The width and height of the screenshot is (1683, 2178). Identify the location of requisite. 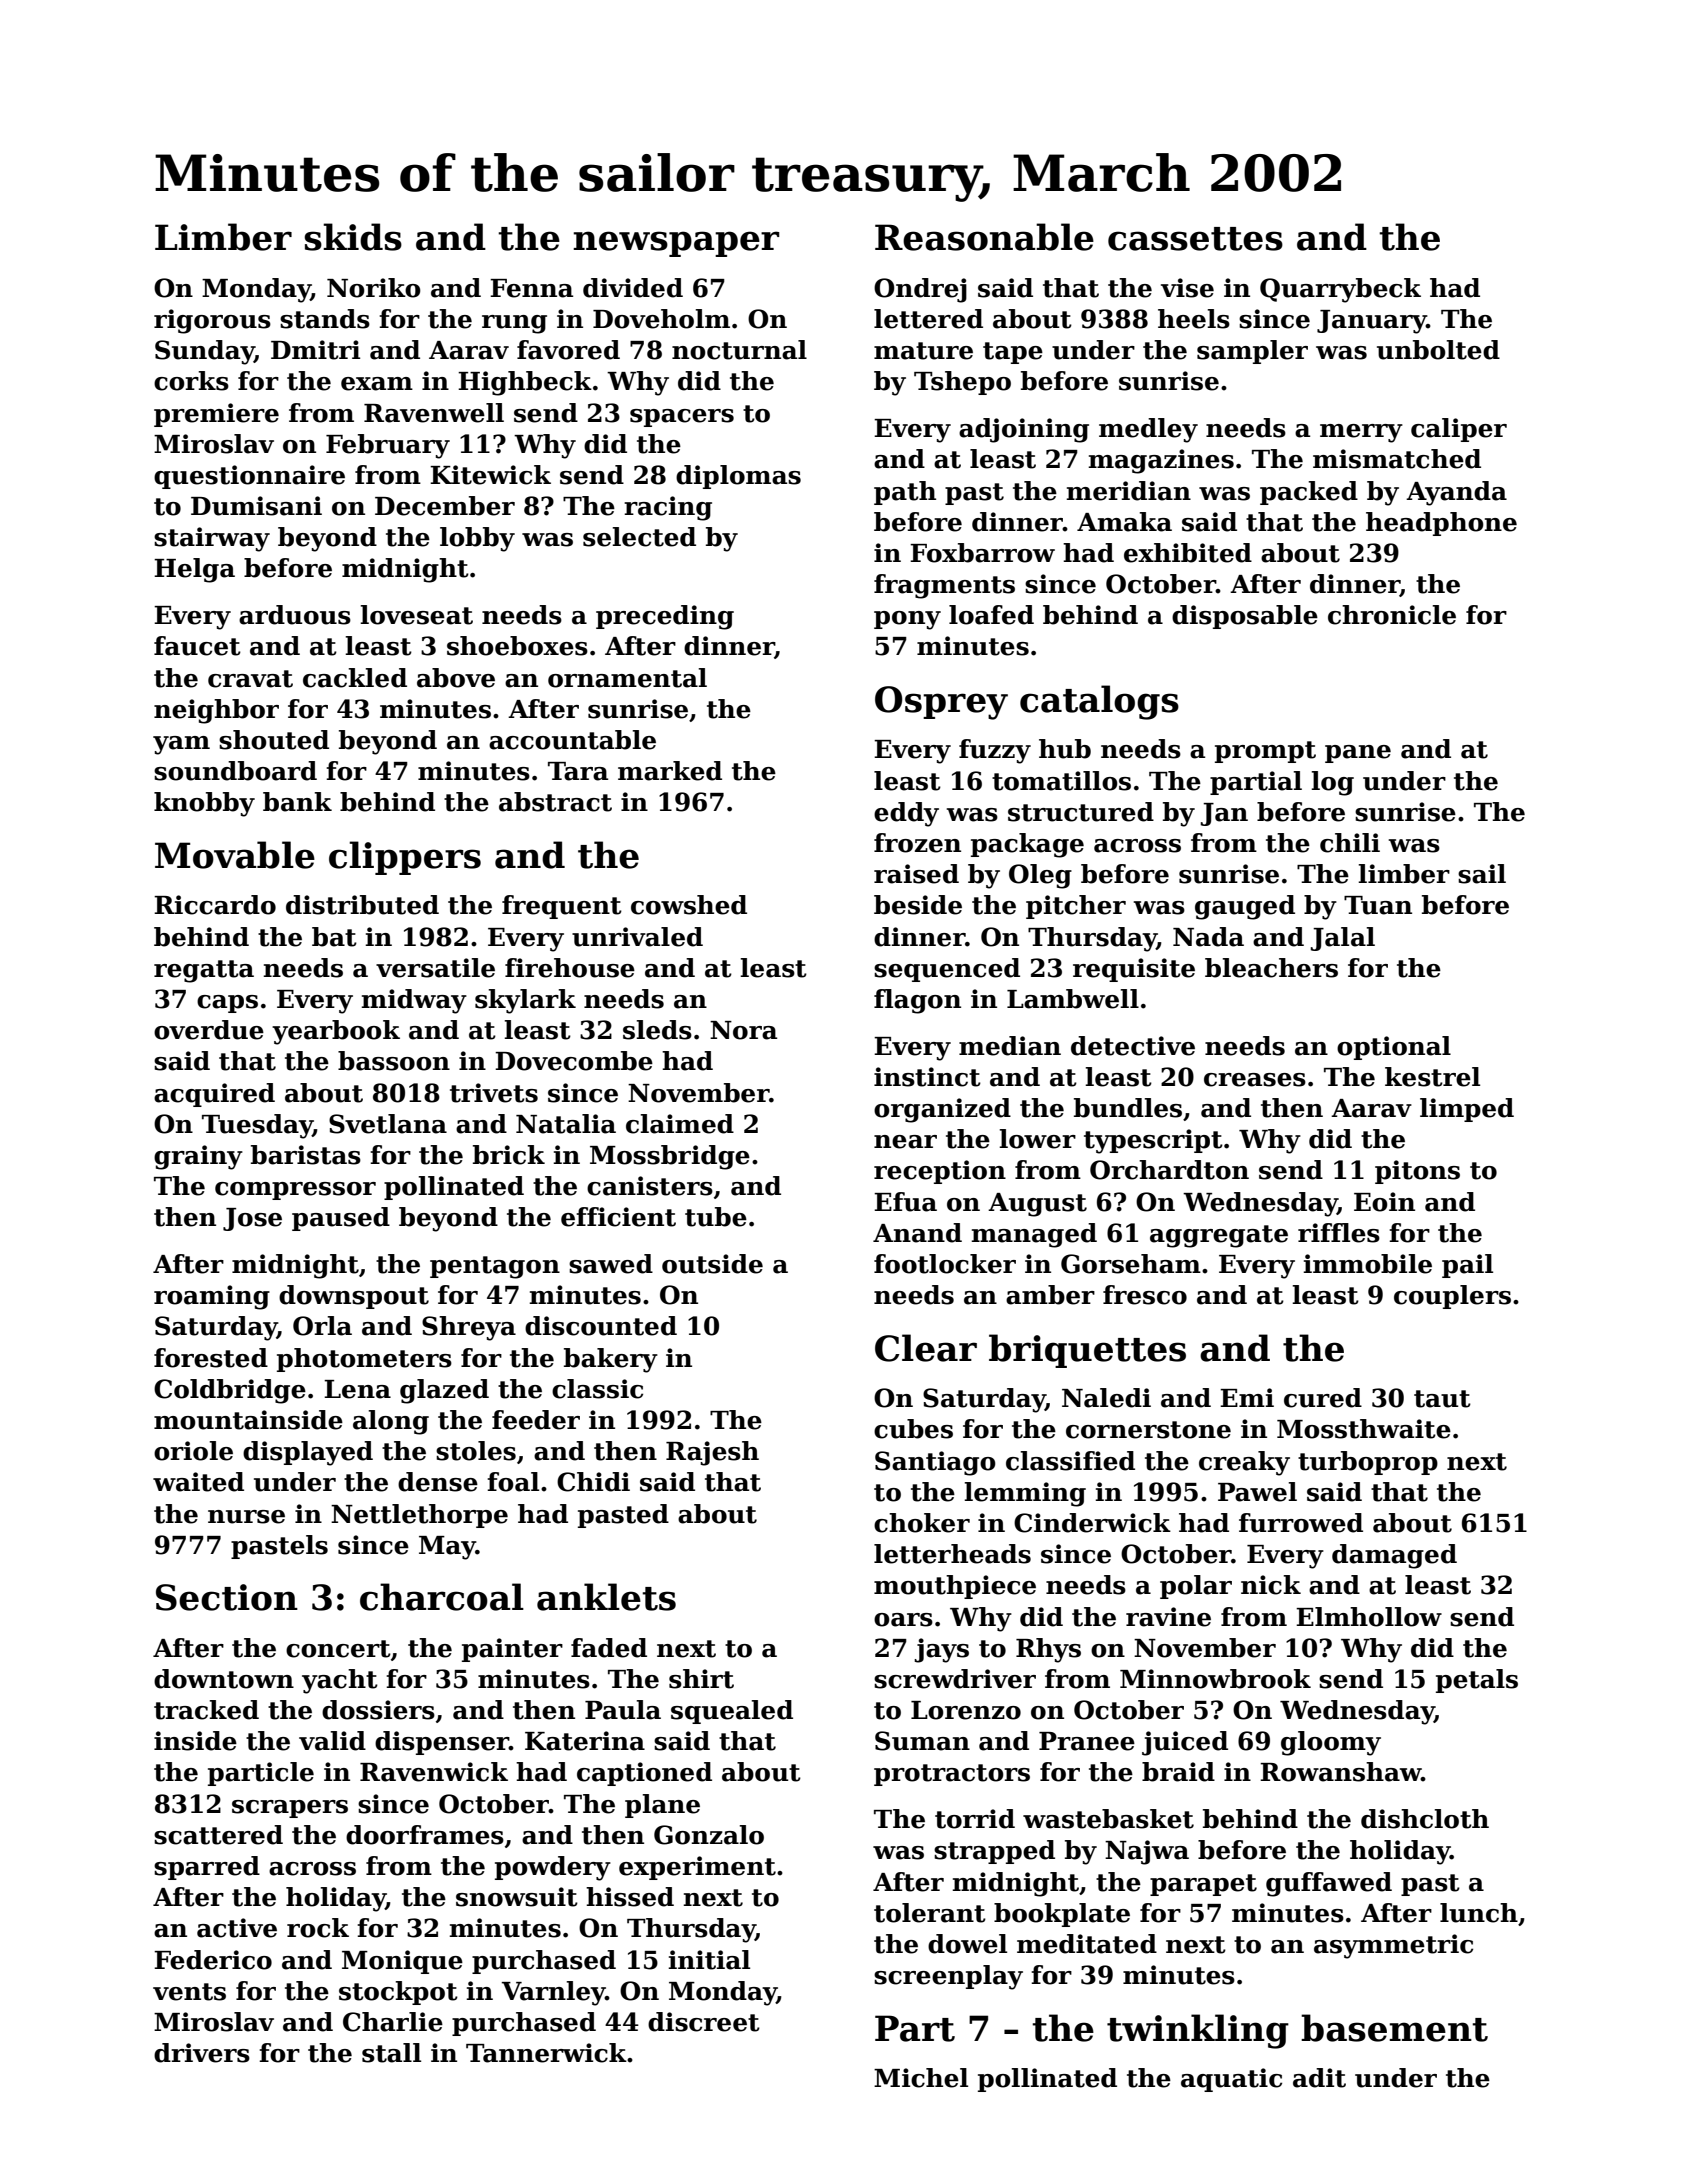
(1134, 970).
